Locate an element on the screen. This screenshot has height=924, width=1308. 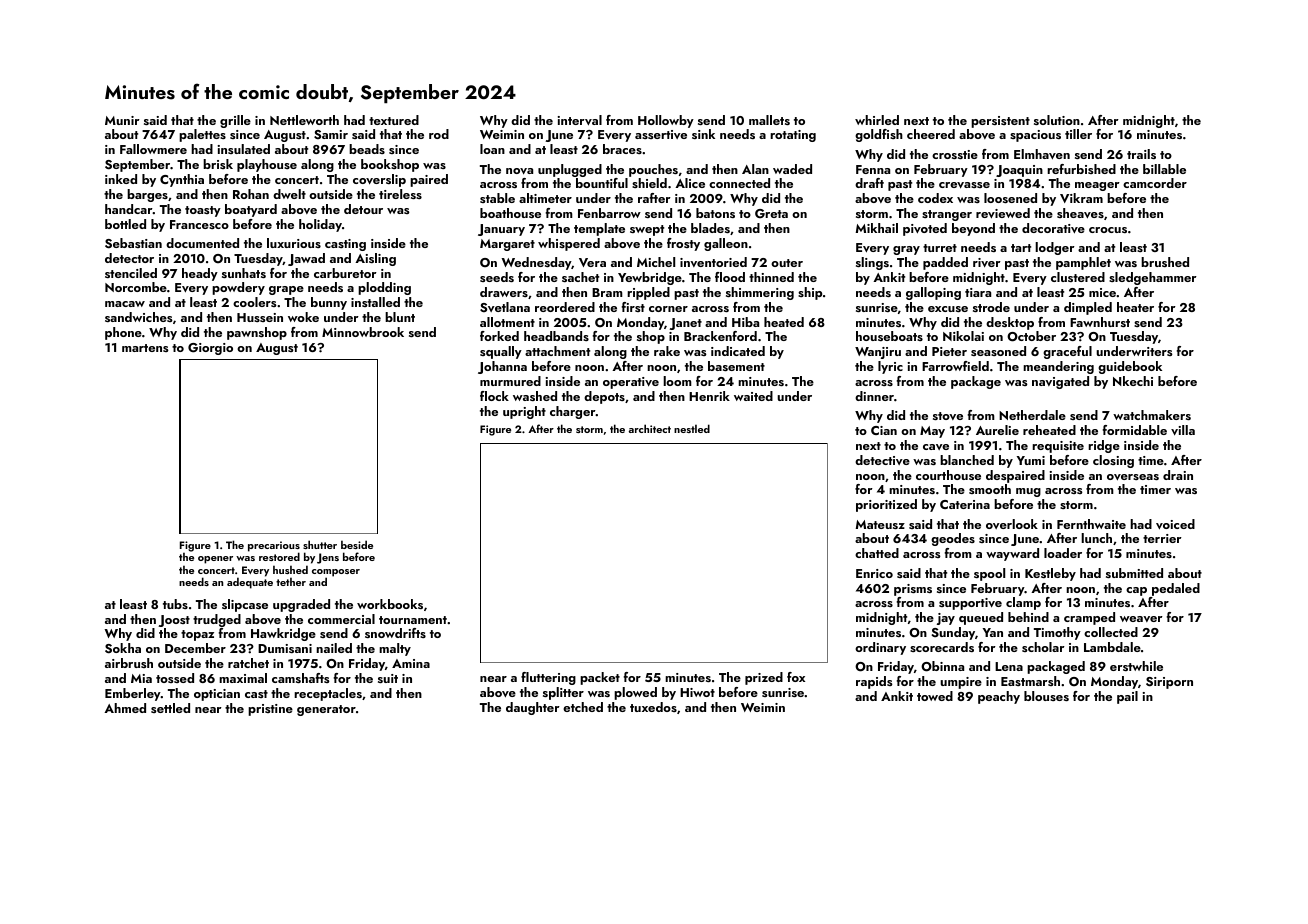
Pieter is located at coordinates (949, 351).
